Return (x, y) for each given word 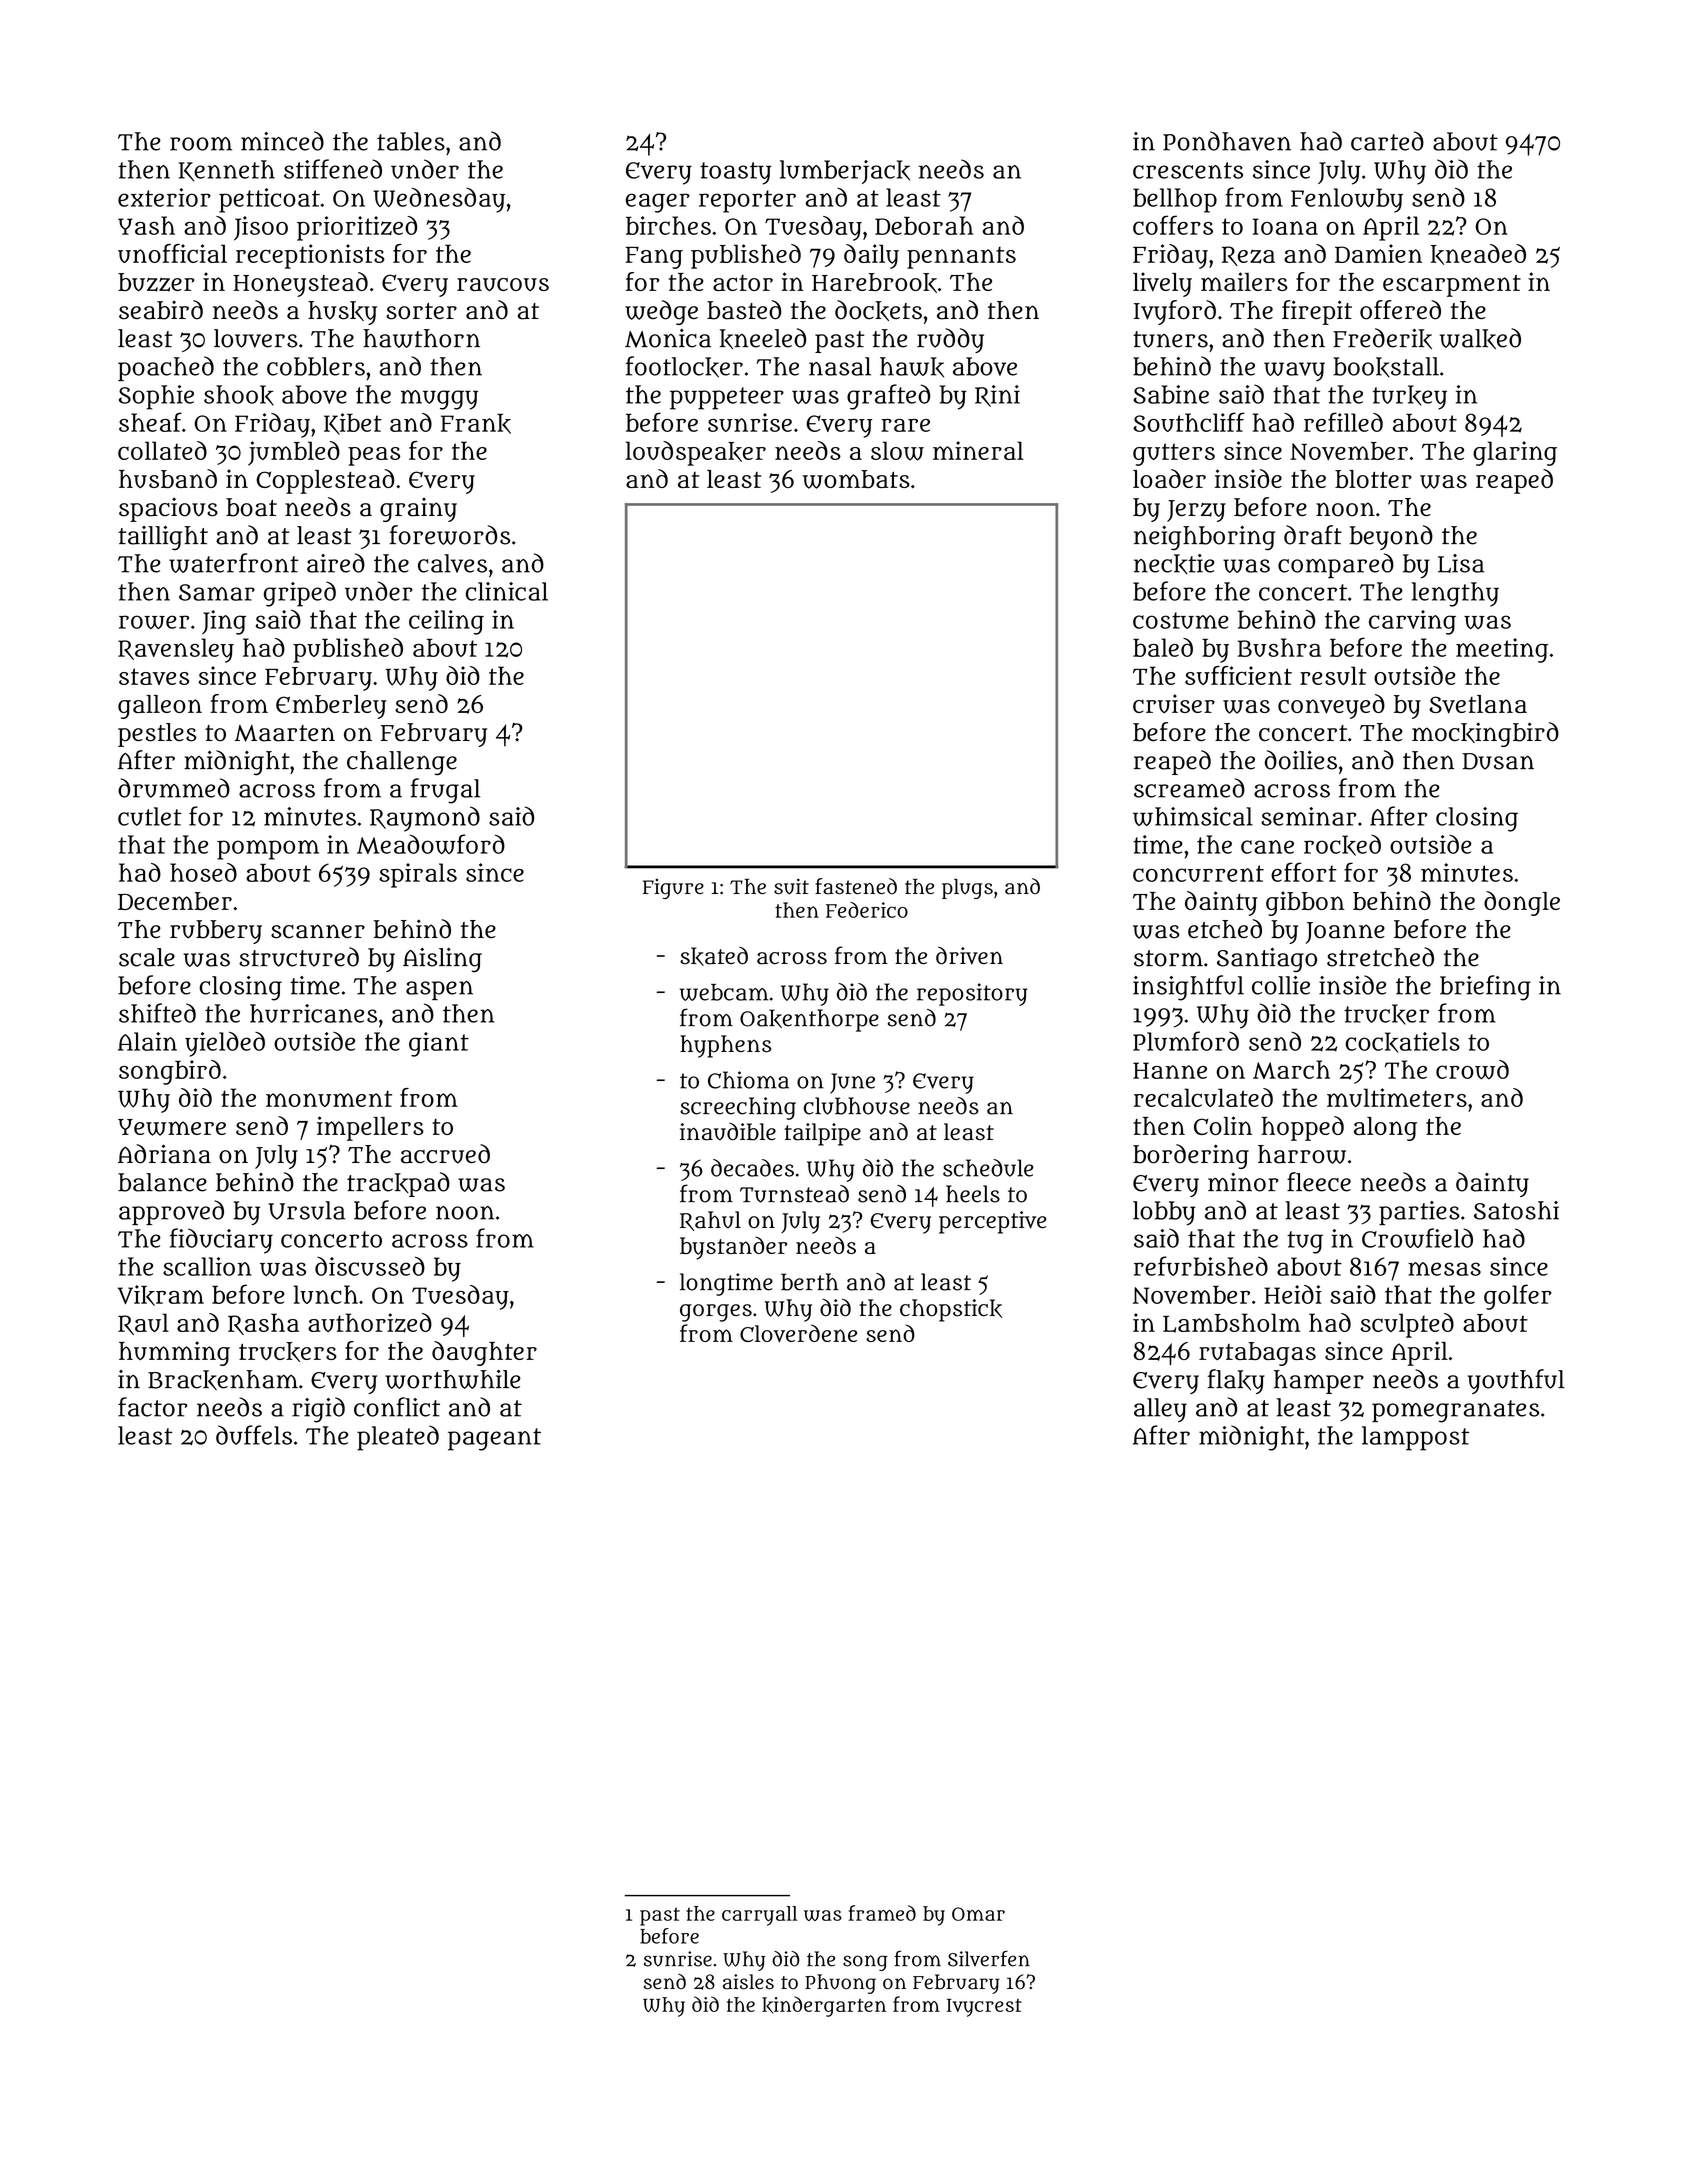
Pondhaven (1227, 141)
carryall (759, 1916)
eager (658, 203)
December (175, 901)
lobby (1164, 1213)
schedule (988, 1168)
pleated (398, 1438)
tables (411, 141)
